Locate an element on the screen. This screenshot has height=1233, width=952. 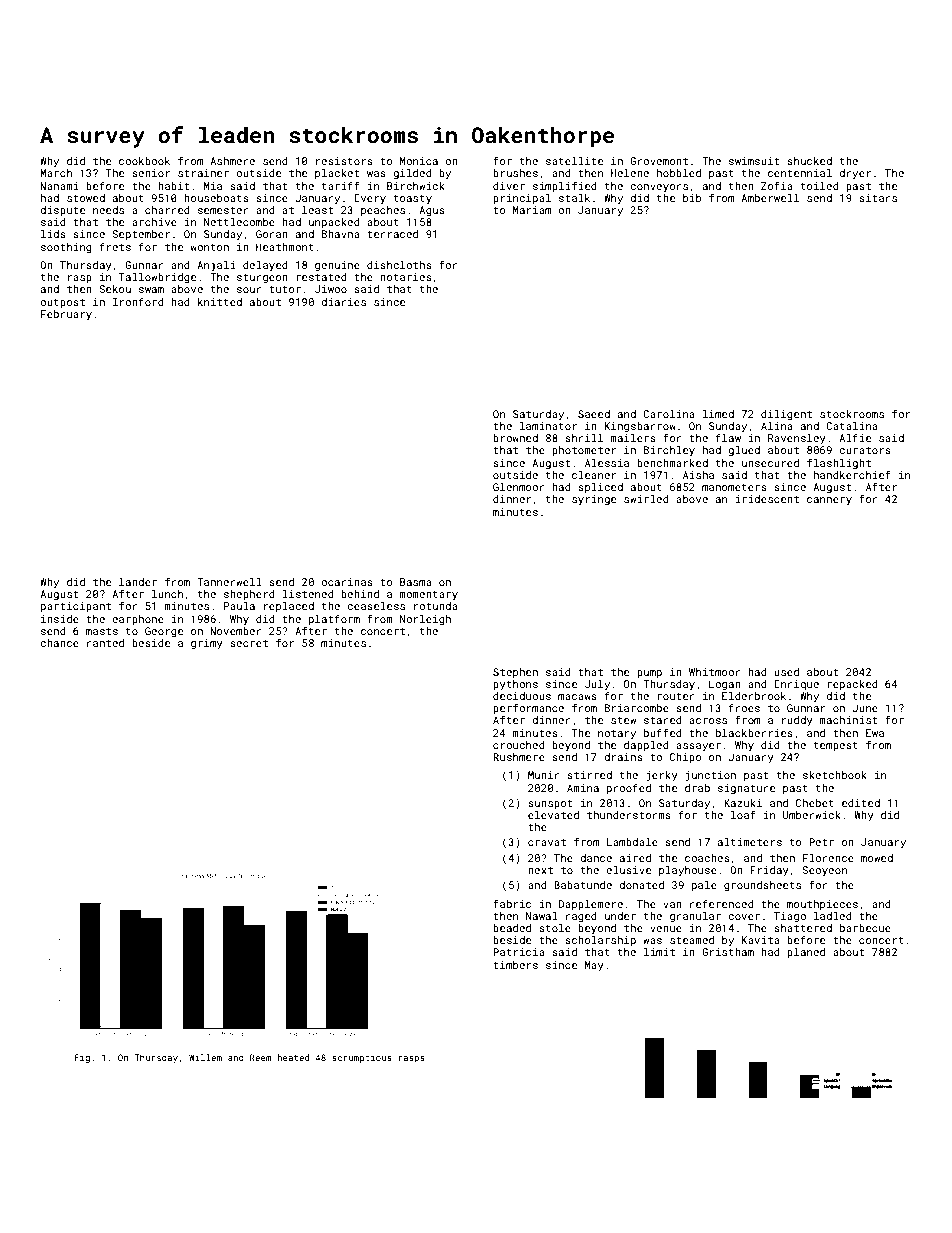
used is located at coordinates (786, 672).
